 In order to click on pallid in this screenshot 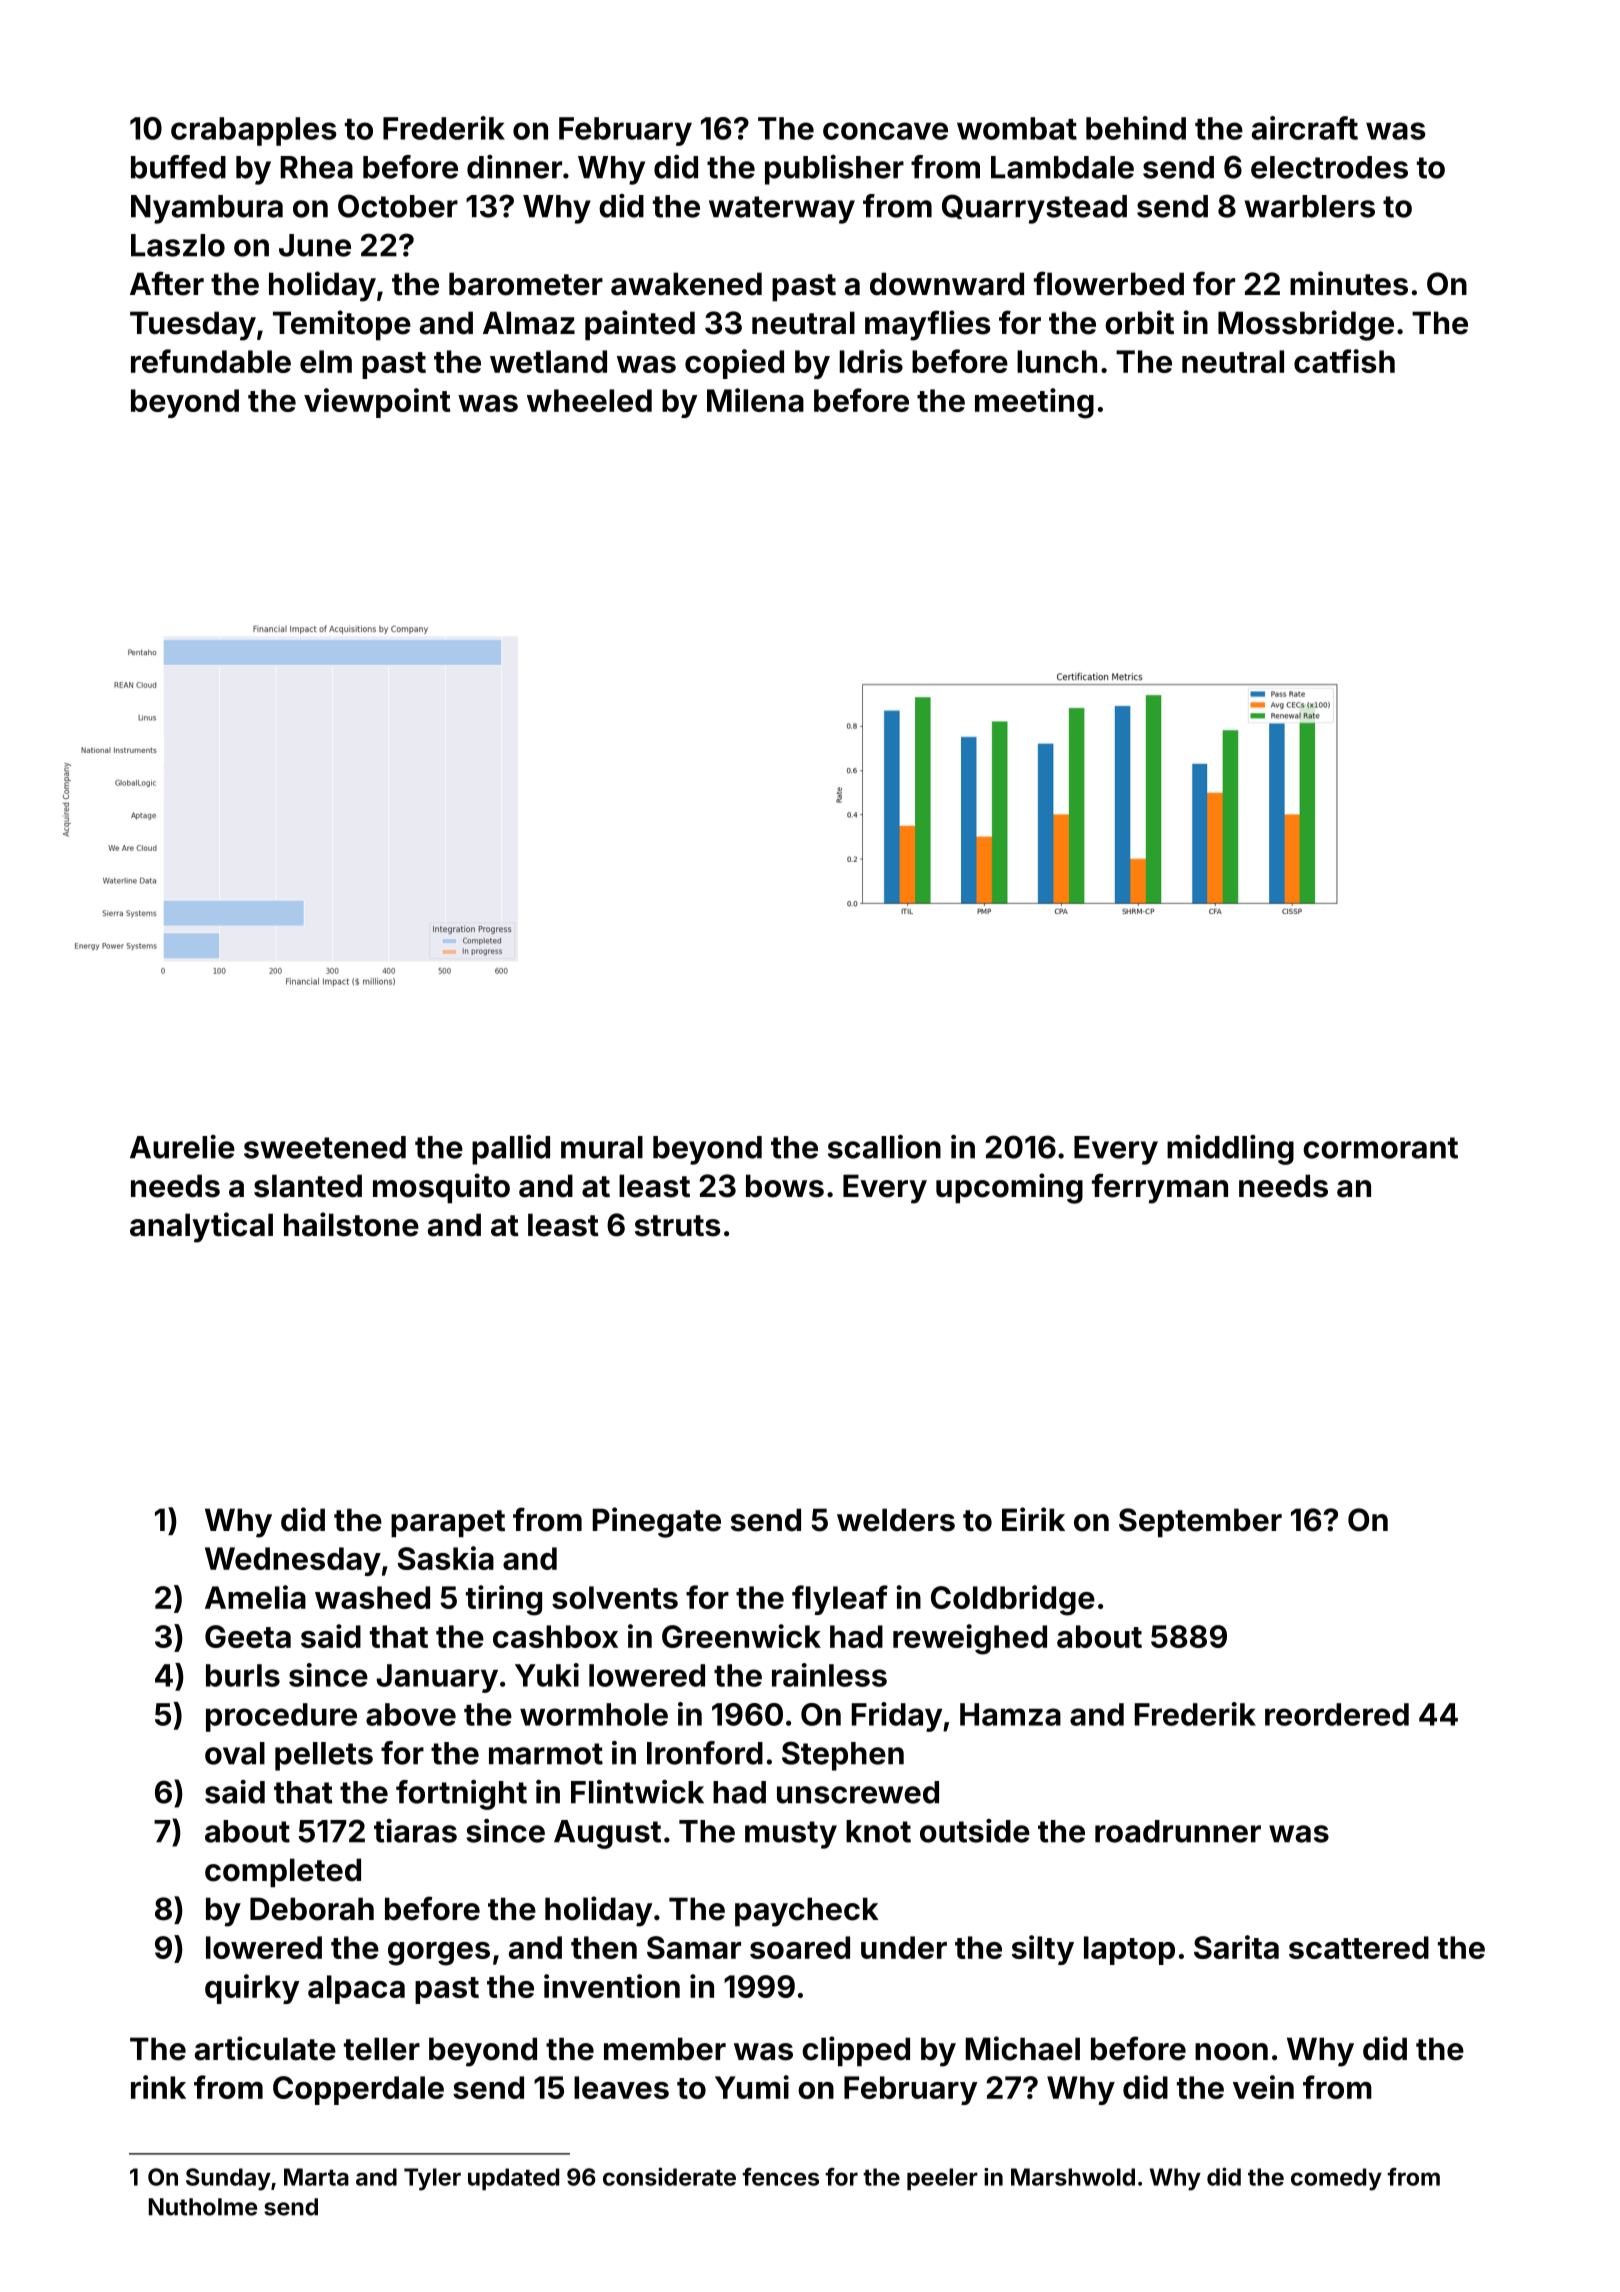, I will do `click(511, 1150)`.
